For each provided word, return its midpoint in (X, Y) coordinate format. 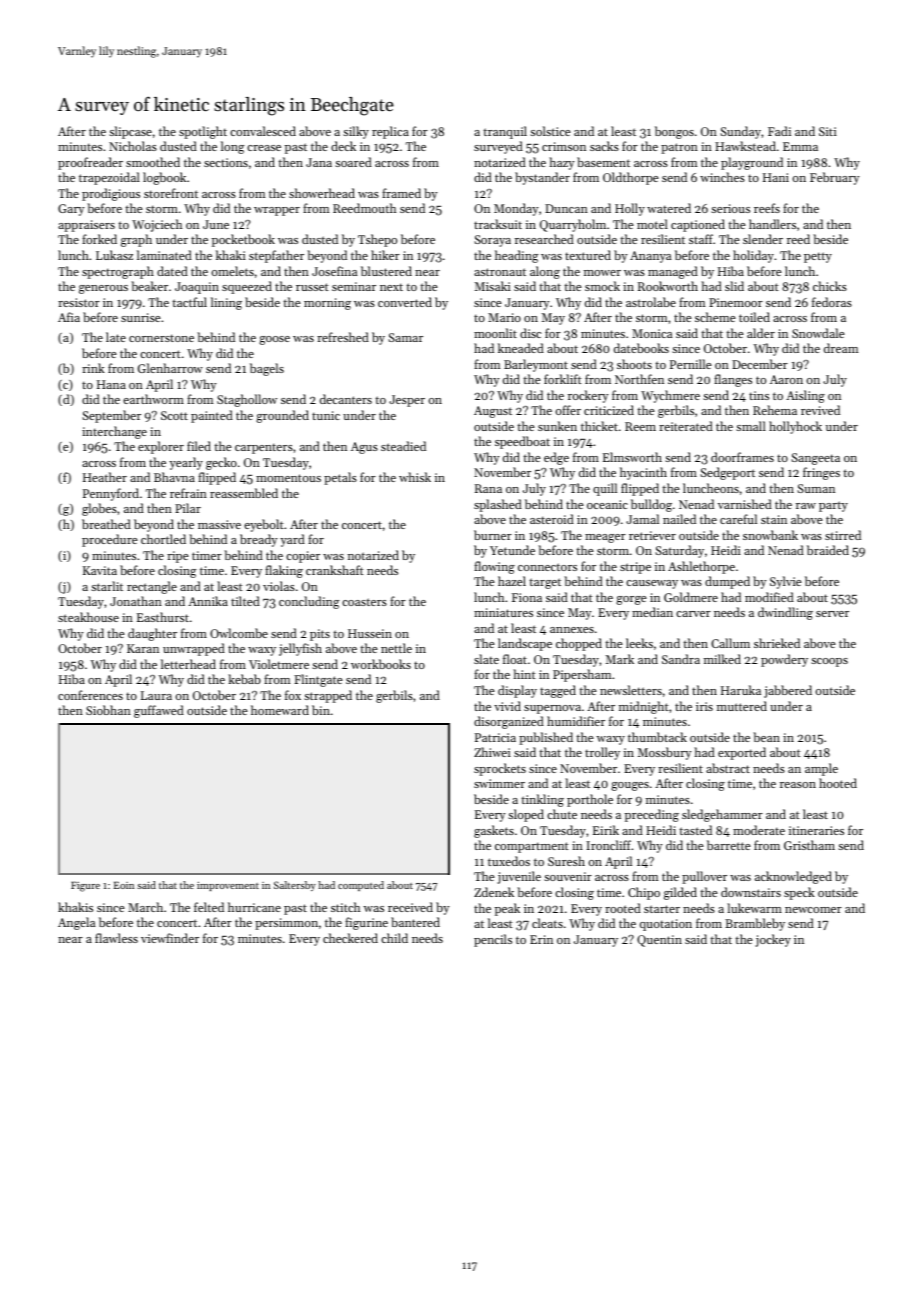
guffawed (159, 711)
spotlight (203, 132)
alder (761, 333)
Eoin (124, 885)
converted (405, 302)
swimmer (499, 783)
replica (390, 132)
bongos (674, 132)
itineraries (816, 830)
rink (93, 368)
